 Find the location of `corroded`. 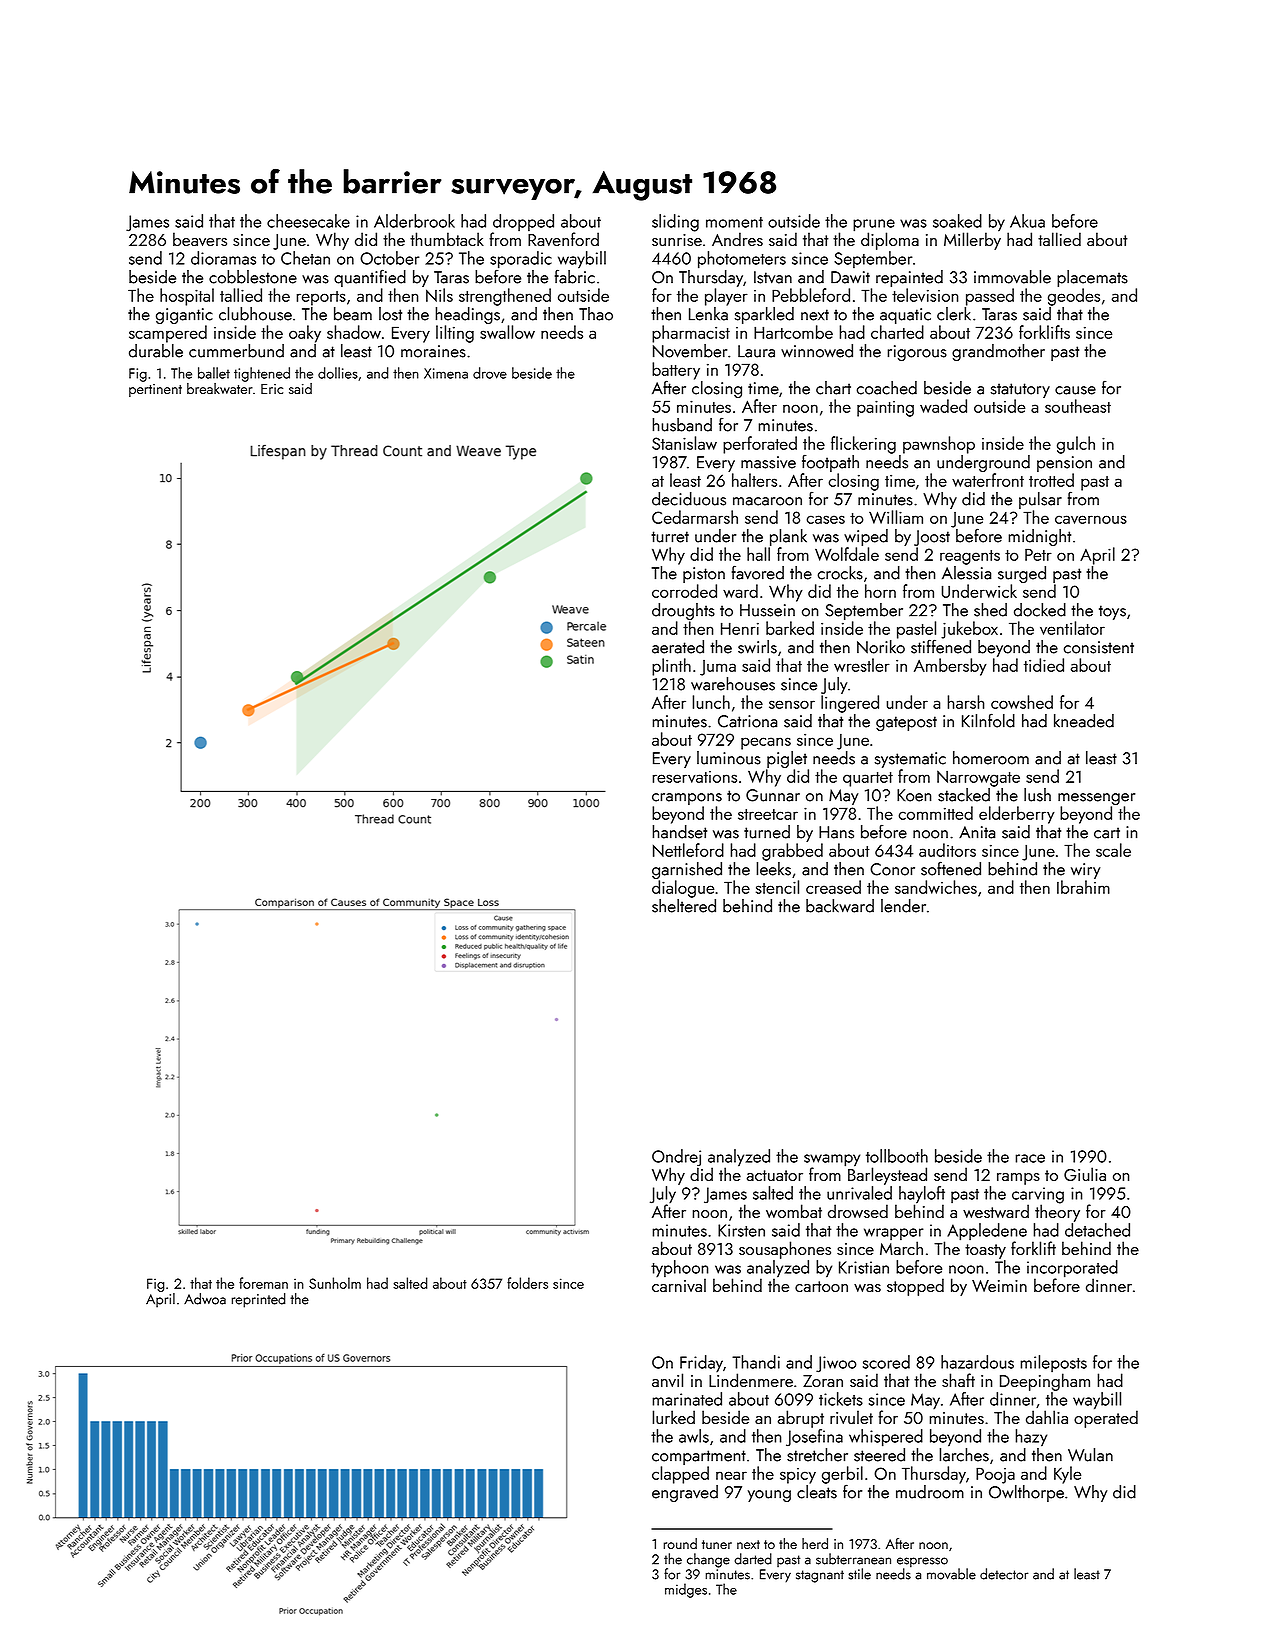

corroded is located at coordinates (684, 591).
